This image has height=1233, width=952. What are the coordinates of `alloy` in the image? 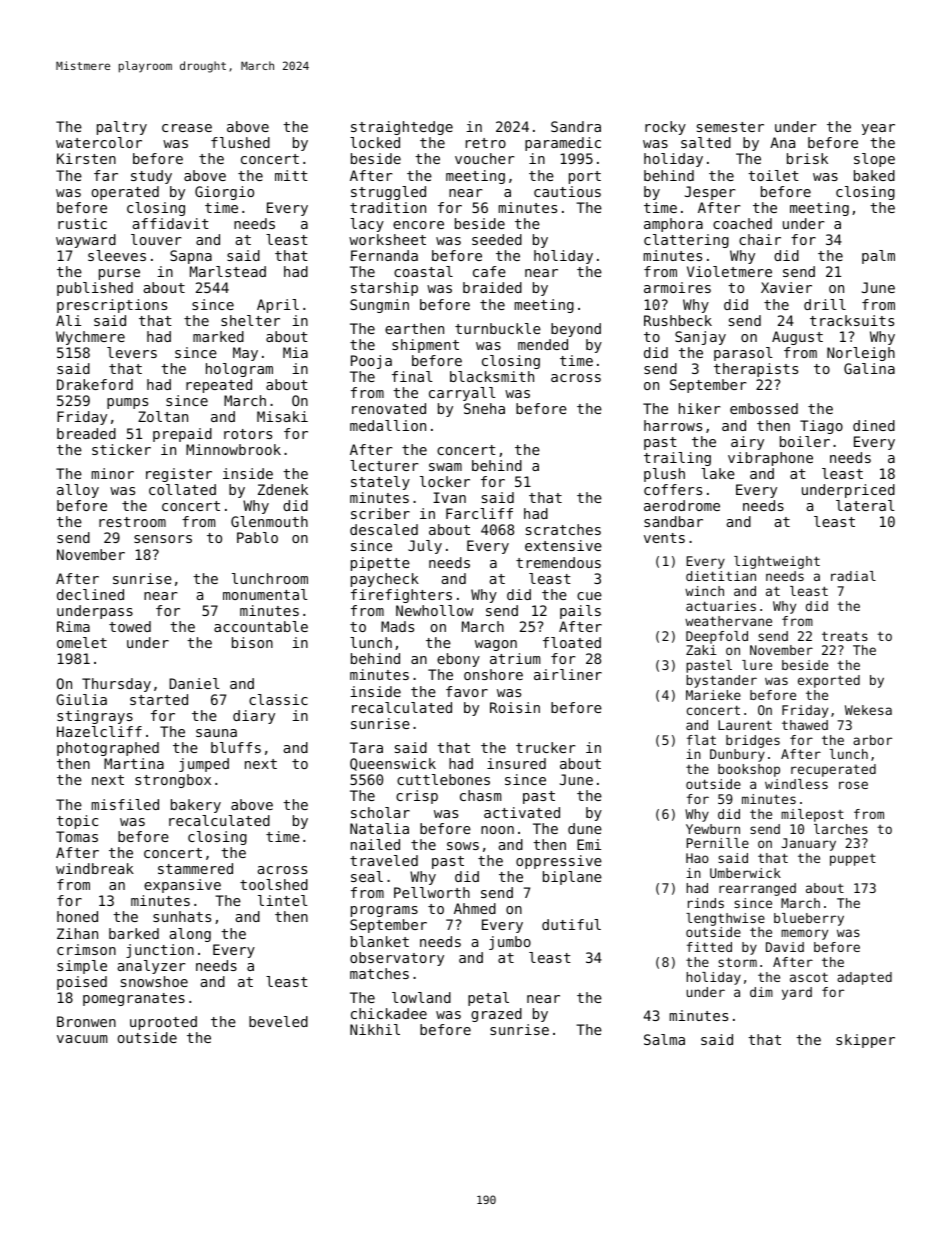 It's located at (78, 491).
